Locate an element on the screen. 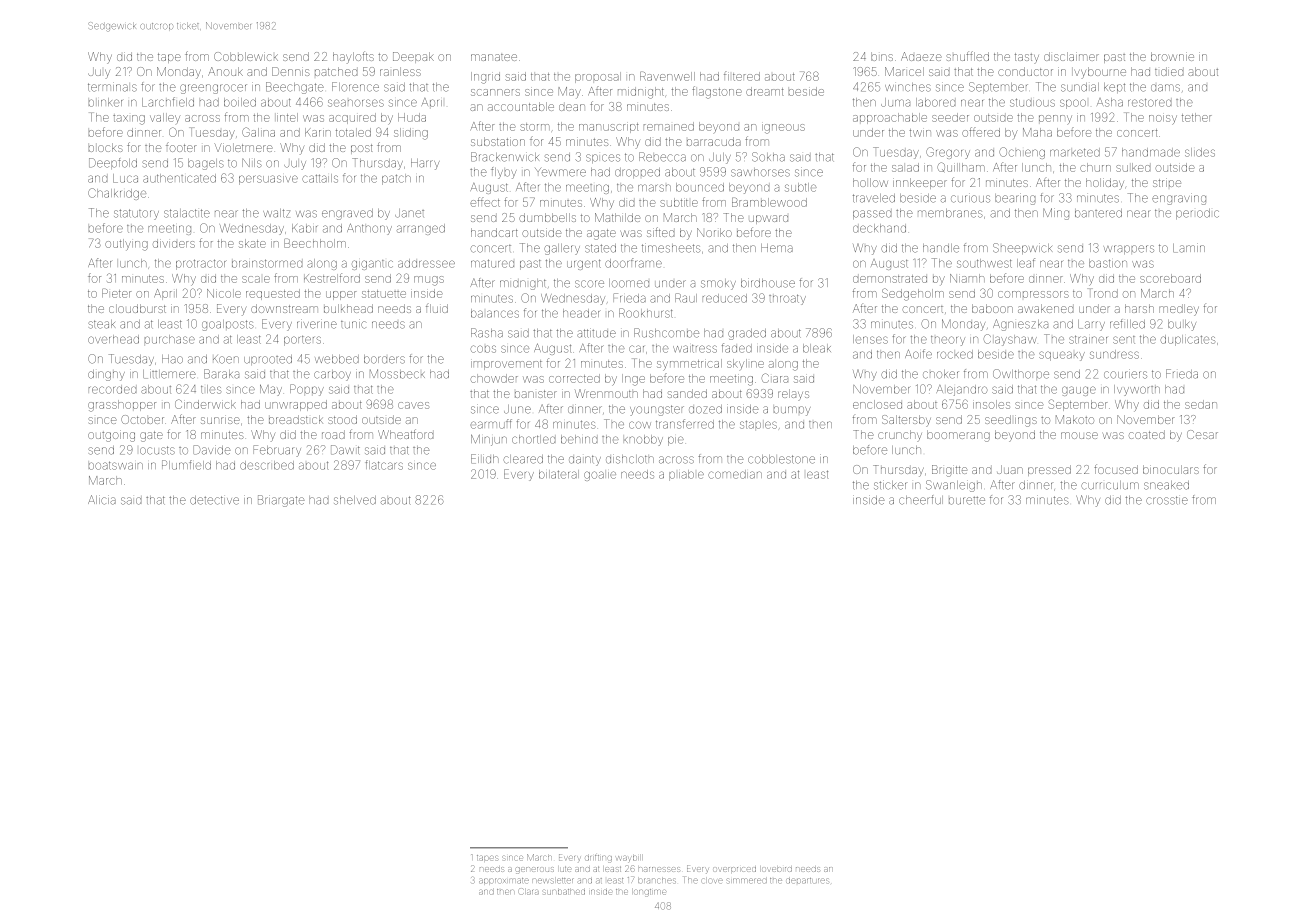 This screenshot has height=924, width=1308. detective is located at coordinates (214, 500).
